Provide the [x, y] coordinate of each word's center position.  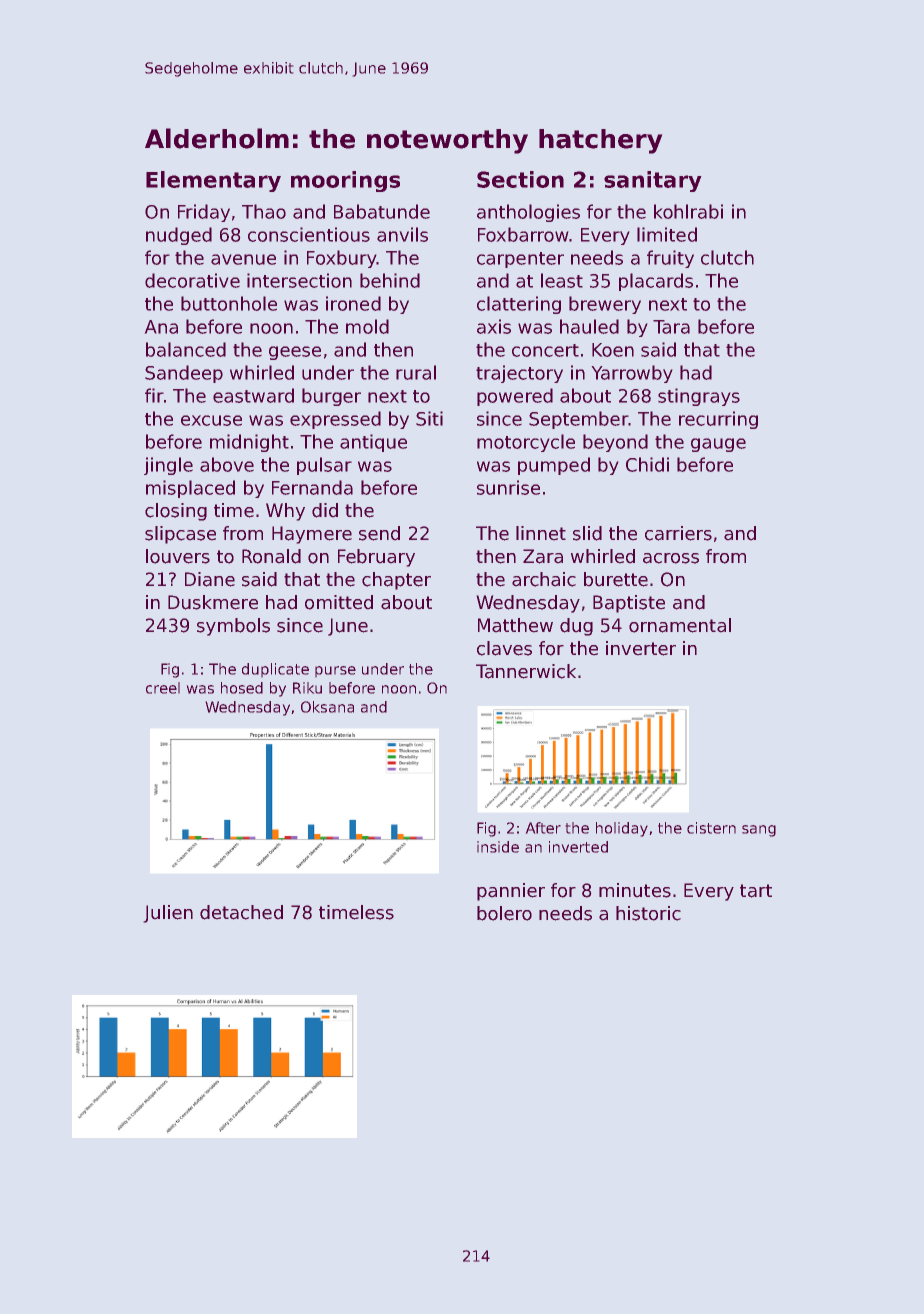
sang [759, 831]
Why [285, 512]
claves [504, 648]
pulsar [324, 466]
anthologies [528, 213]
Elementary [213, 181]
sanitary [652, 181]
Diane [210, 579]
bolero [504, 913]
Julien [168, 914]
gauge [718, 445]
